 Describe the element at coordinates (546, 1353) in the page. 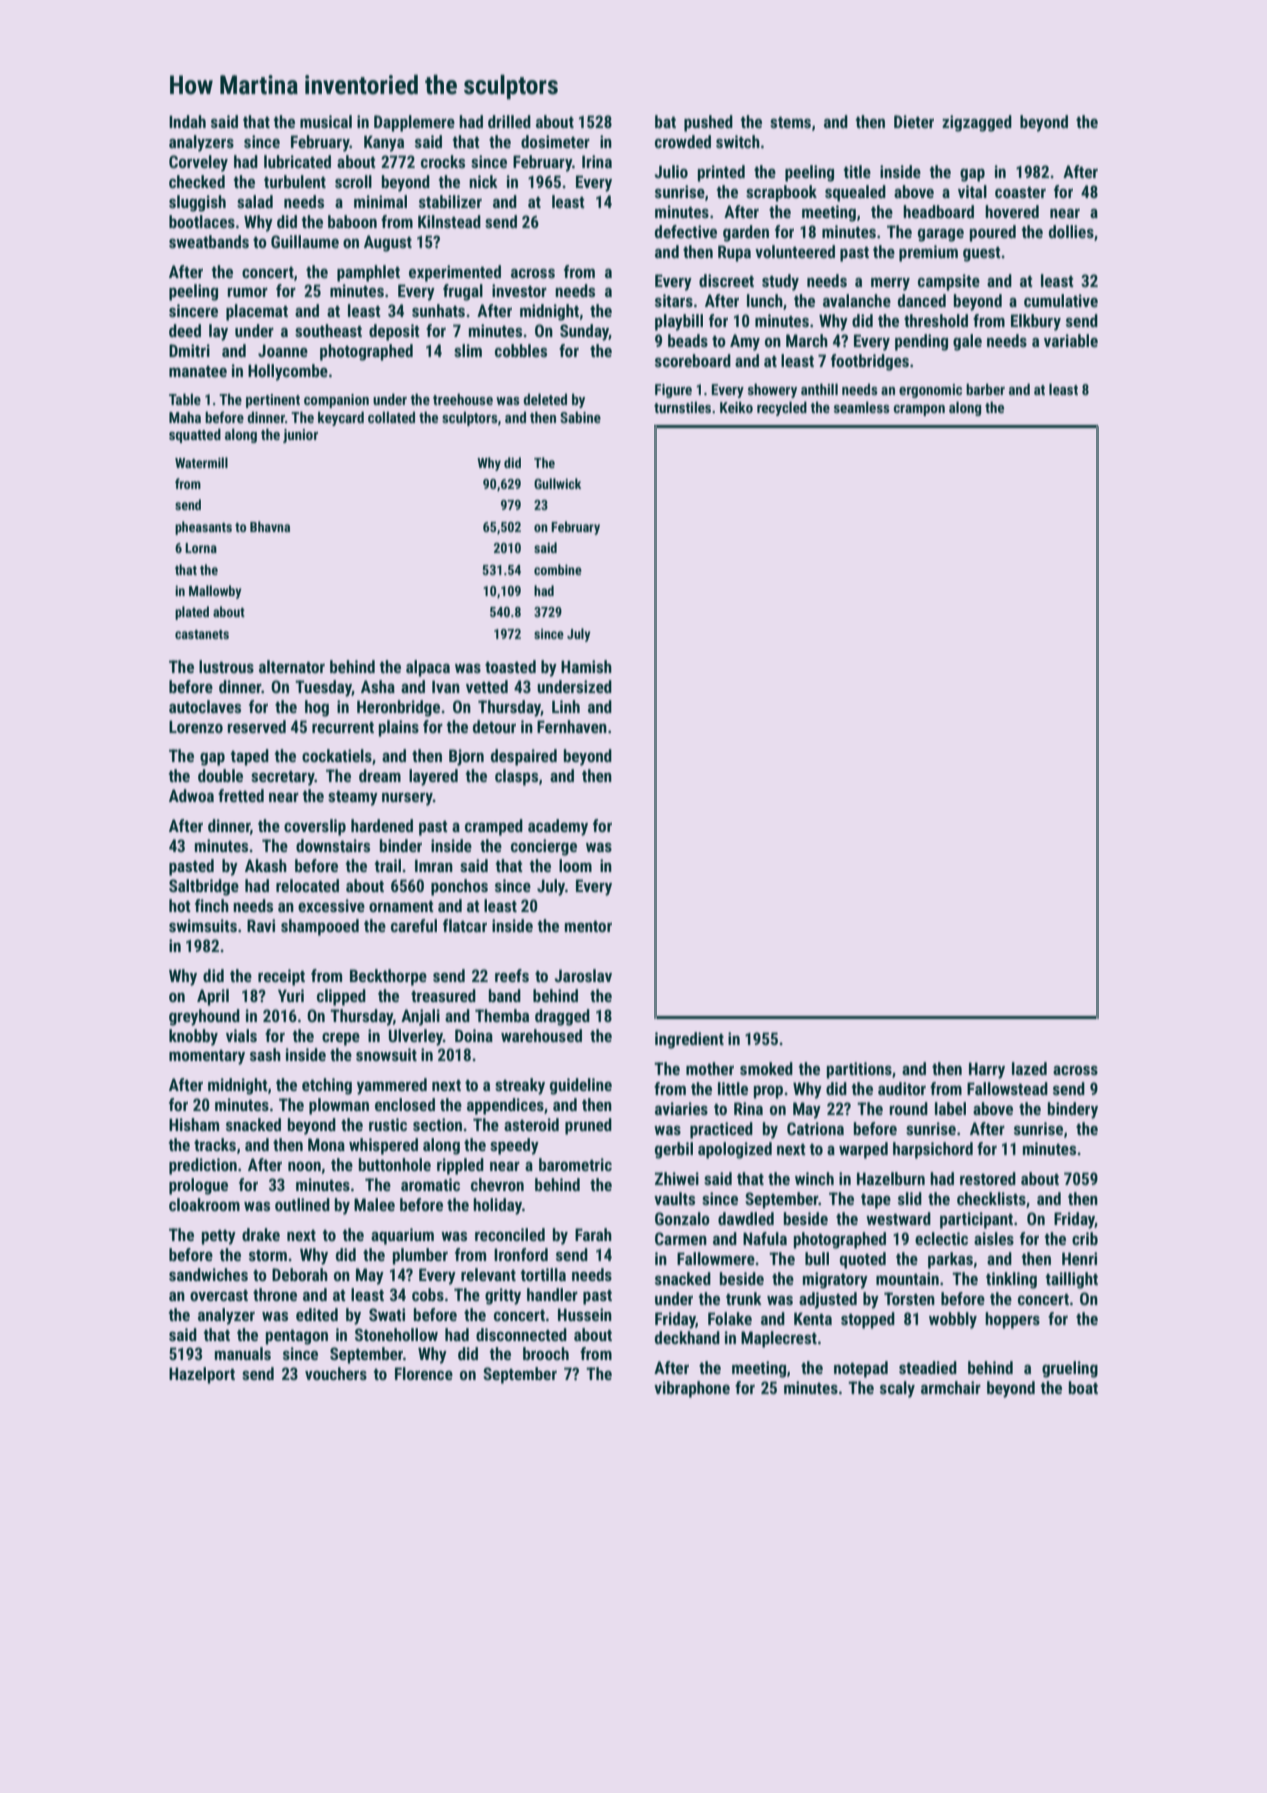

I see `brooch` at that location.
